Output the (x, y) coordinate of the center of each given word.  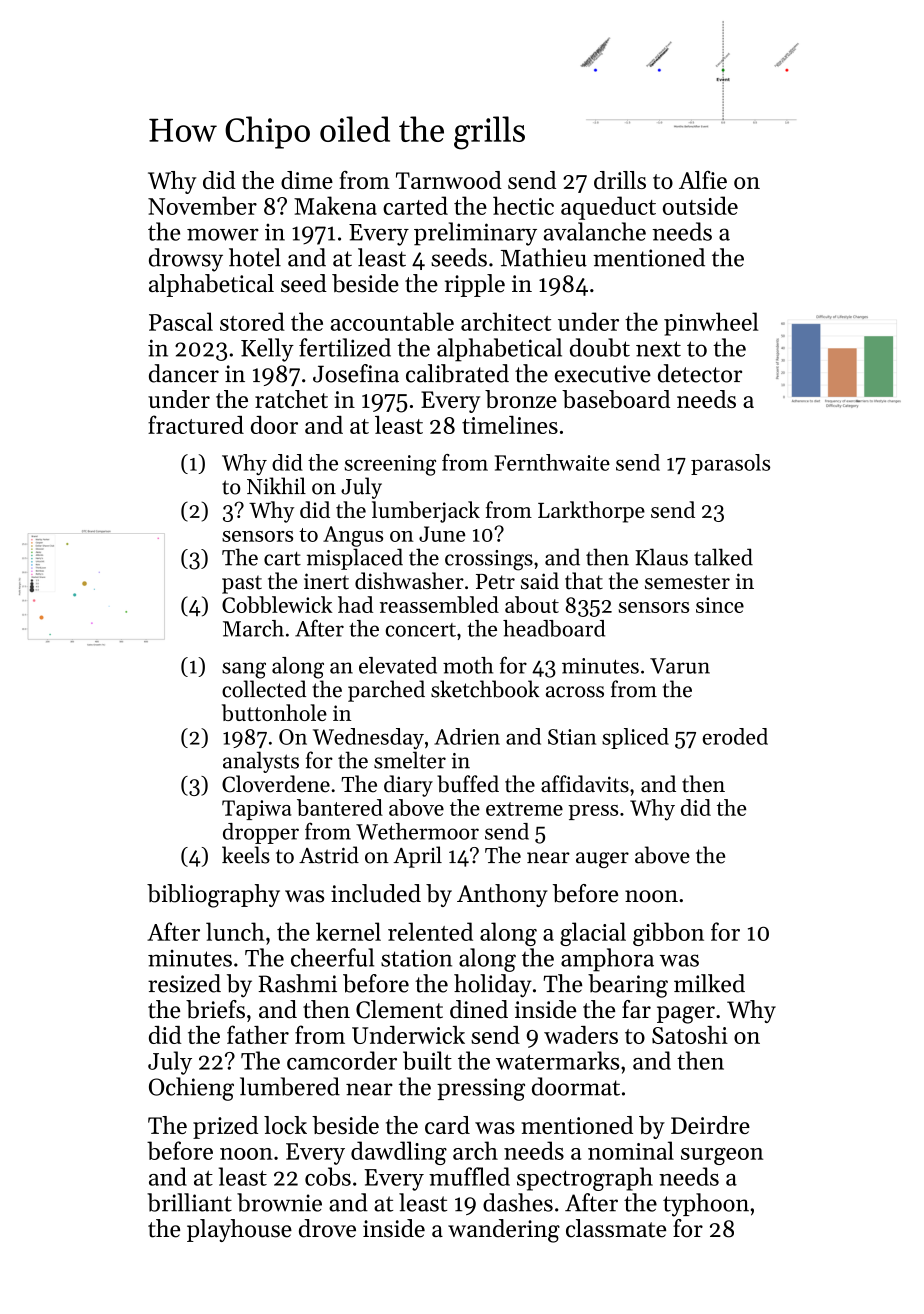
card (447, 1125)
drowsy (186, 260)
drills (620, 180)
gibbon (668, 934)
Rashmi (297, 983)
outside (700, 205)
